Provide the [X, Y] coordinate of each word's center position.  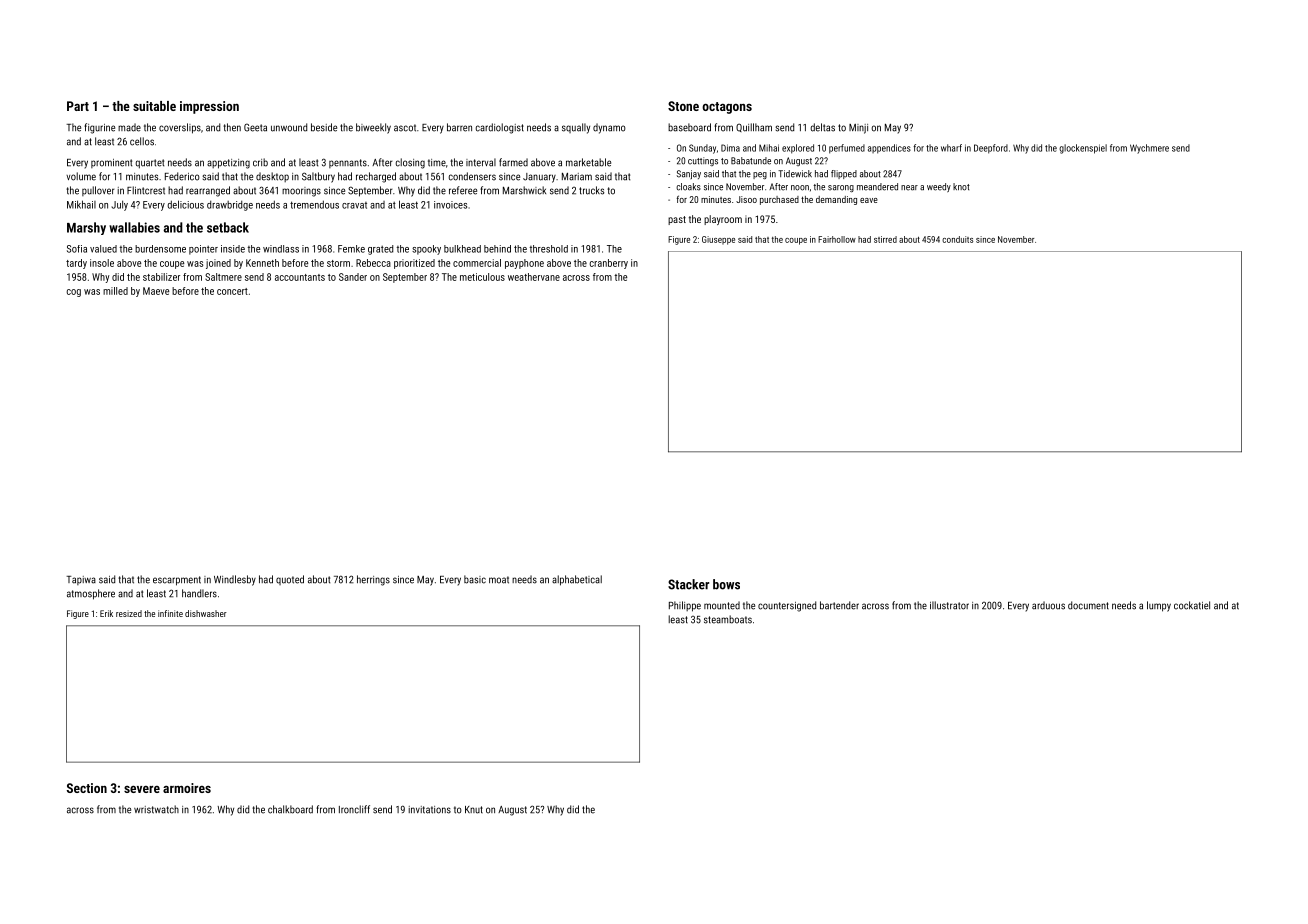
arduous [1048, 605]
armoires [187, 788]
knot [961, 187]
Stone [683, 106]
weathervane [534, 277]
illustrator [949, 605]
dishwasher [206, 613]
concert [232, 291]
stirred [885, 239]
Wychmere [1149, 149]
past [677, 220]
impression [209, 107]
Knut [474, 810]
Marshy [86, 228]
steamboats [728, 619]
